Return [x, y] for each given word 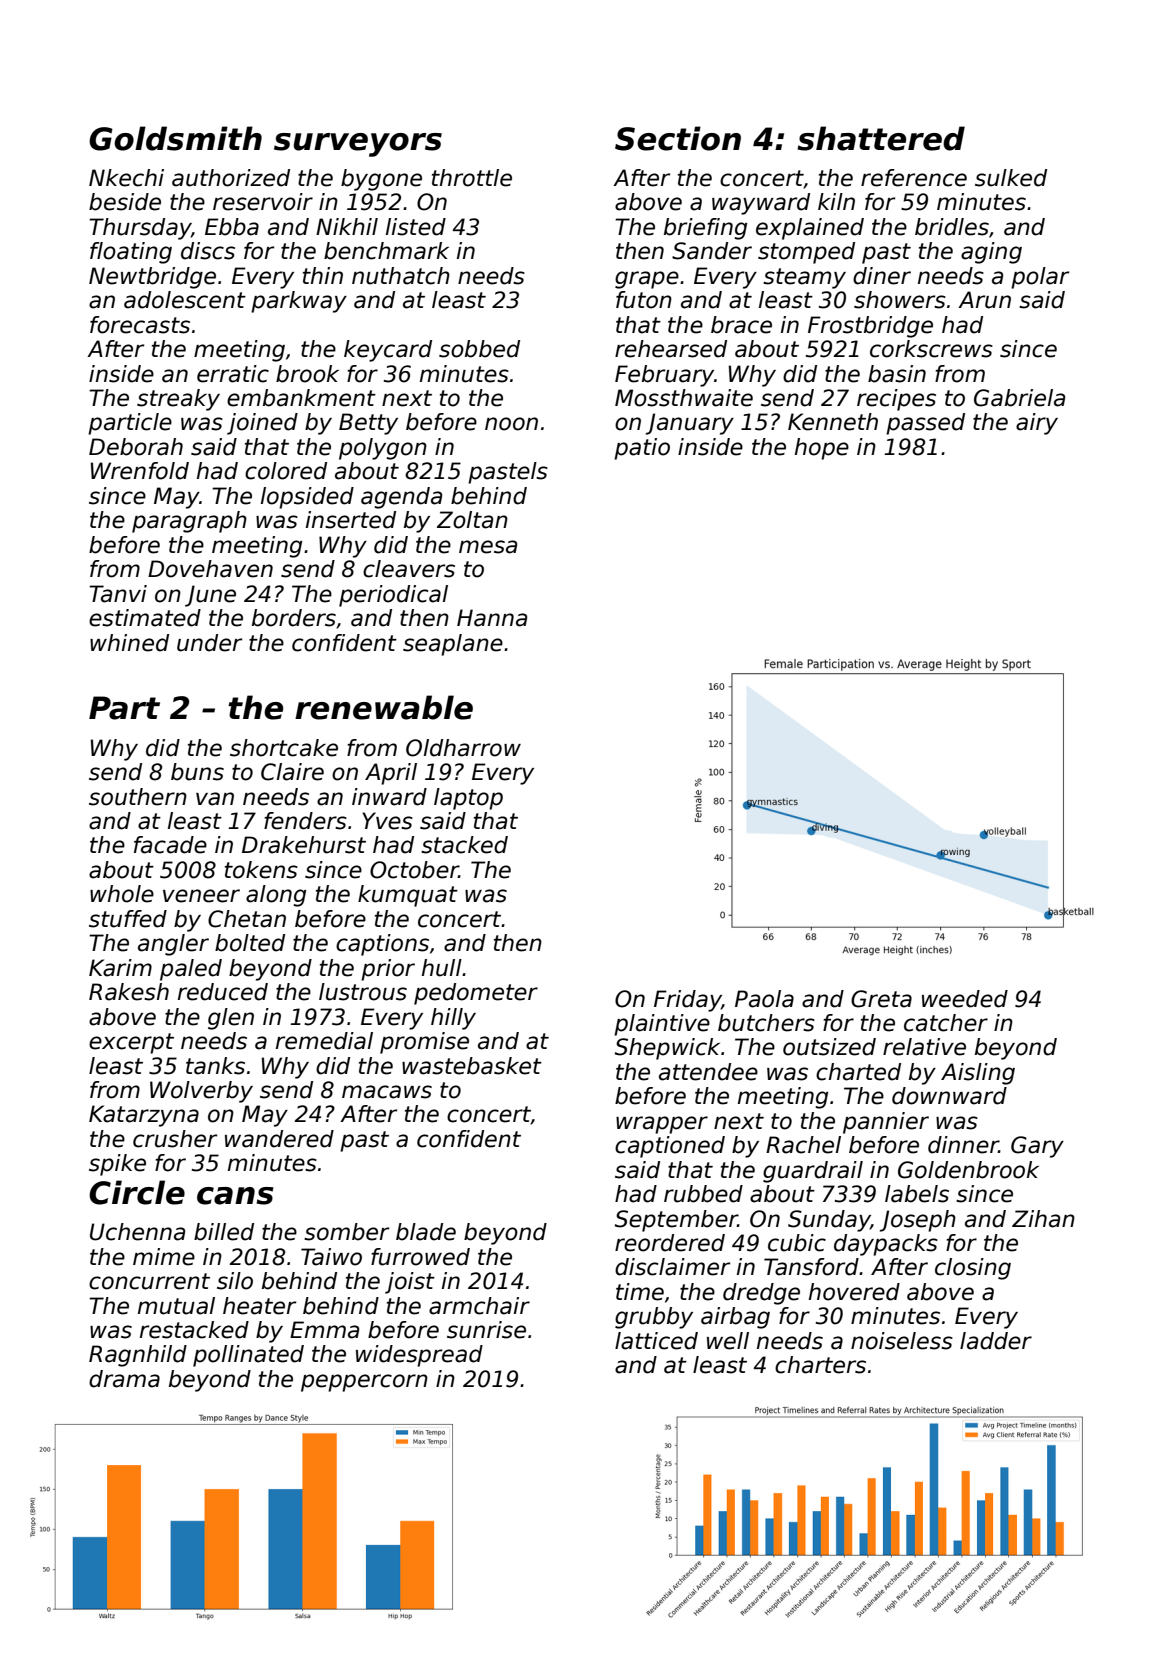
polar [1040, 278]
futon [644, 300]
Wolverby [201, 1092]
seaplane [453, 645]
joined [262, 424]
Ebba [232, 227]
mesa [488, 547]
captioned [670, 1147]
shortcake [284, 748]
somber [346, 1232]
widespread [419, 1356]
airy [1037, 424]
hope [822, 449]
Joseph [918, 1221]
